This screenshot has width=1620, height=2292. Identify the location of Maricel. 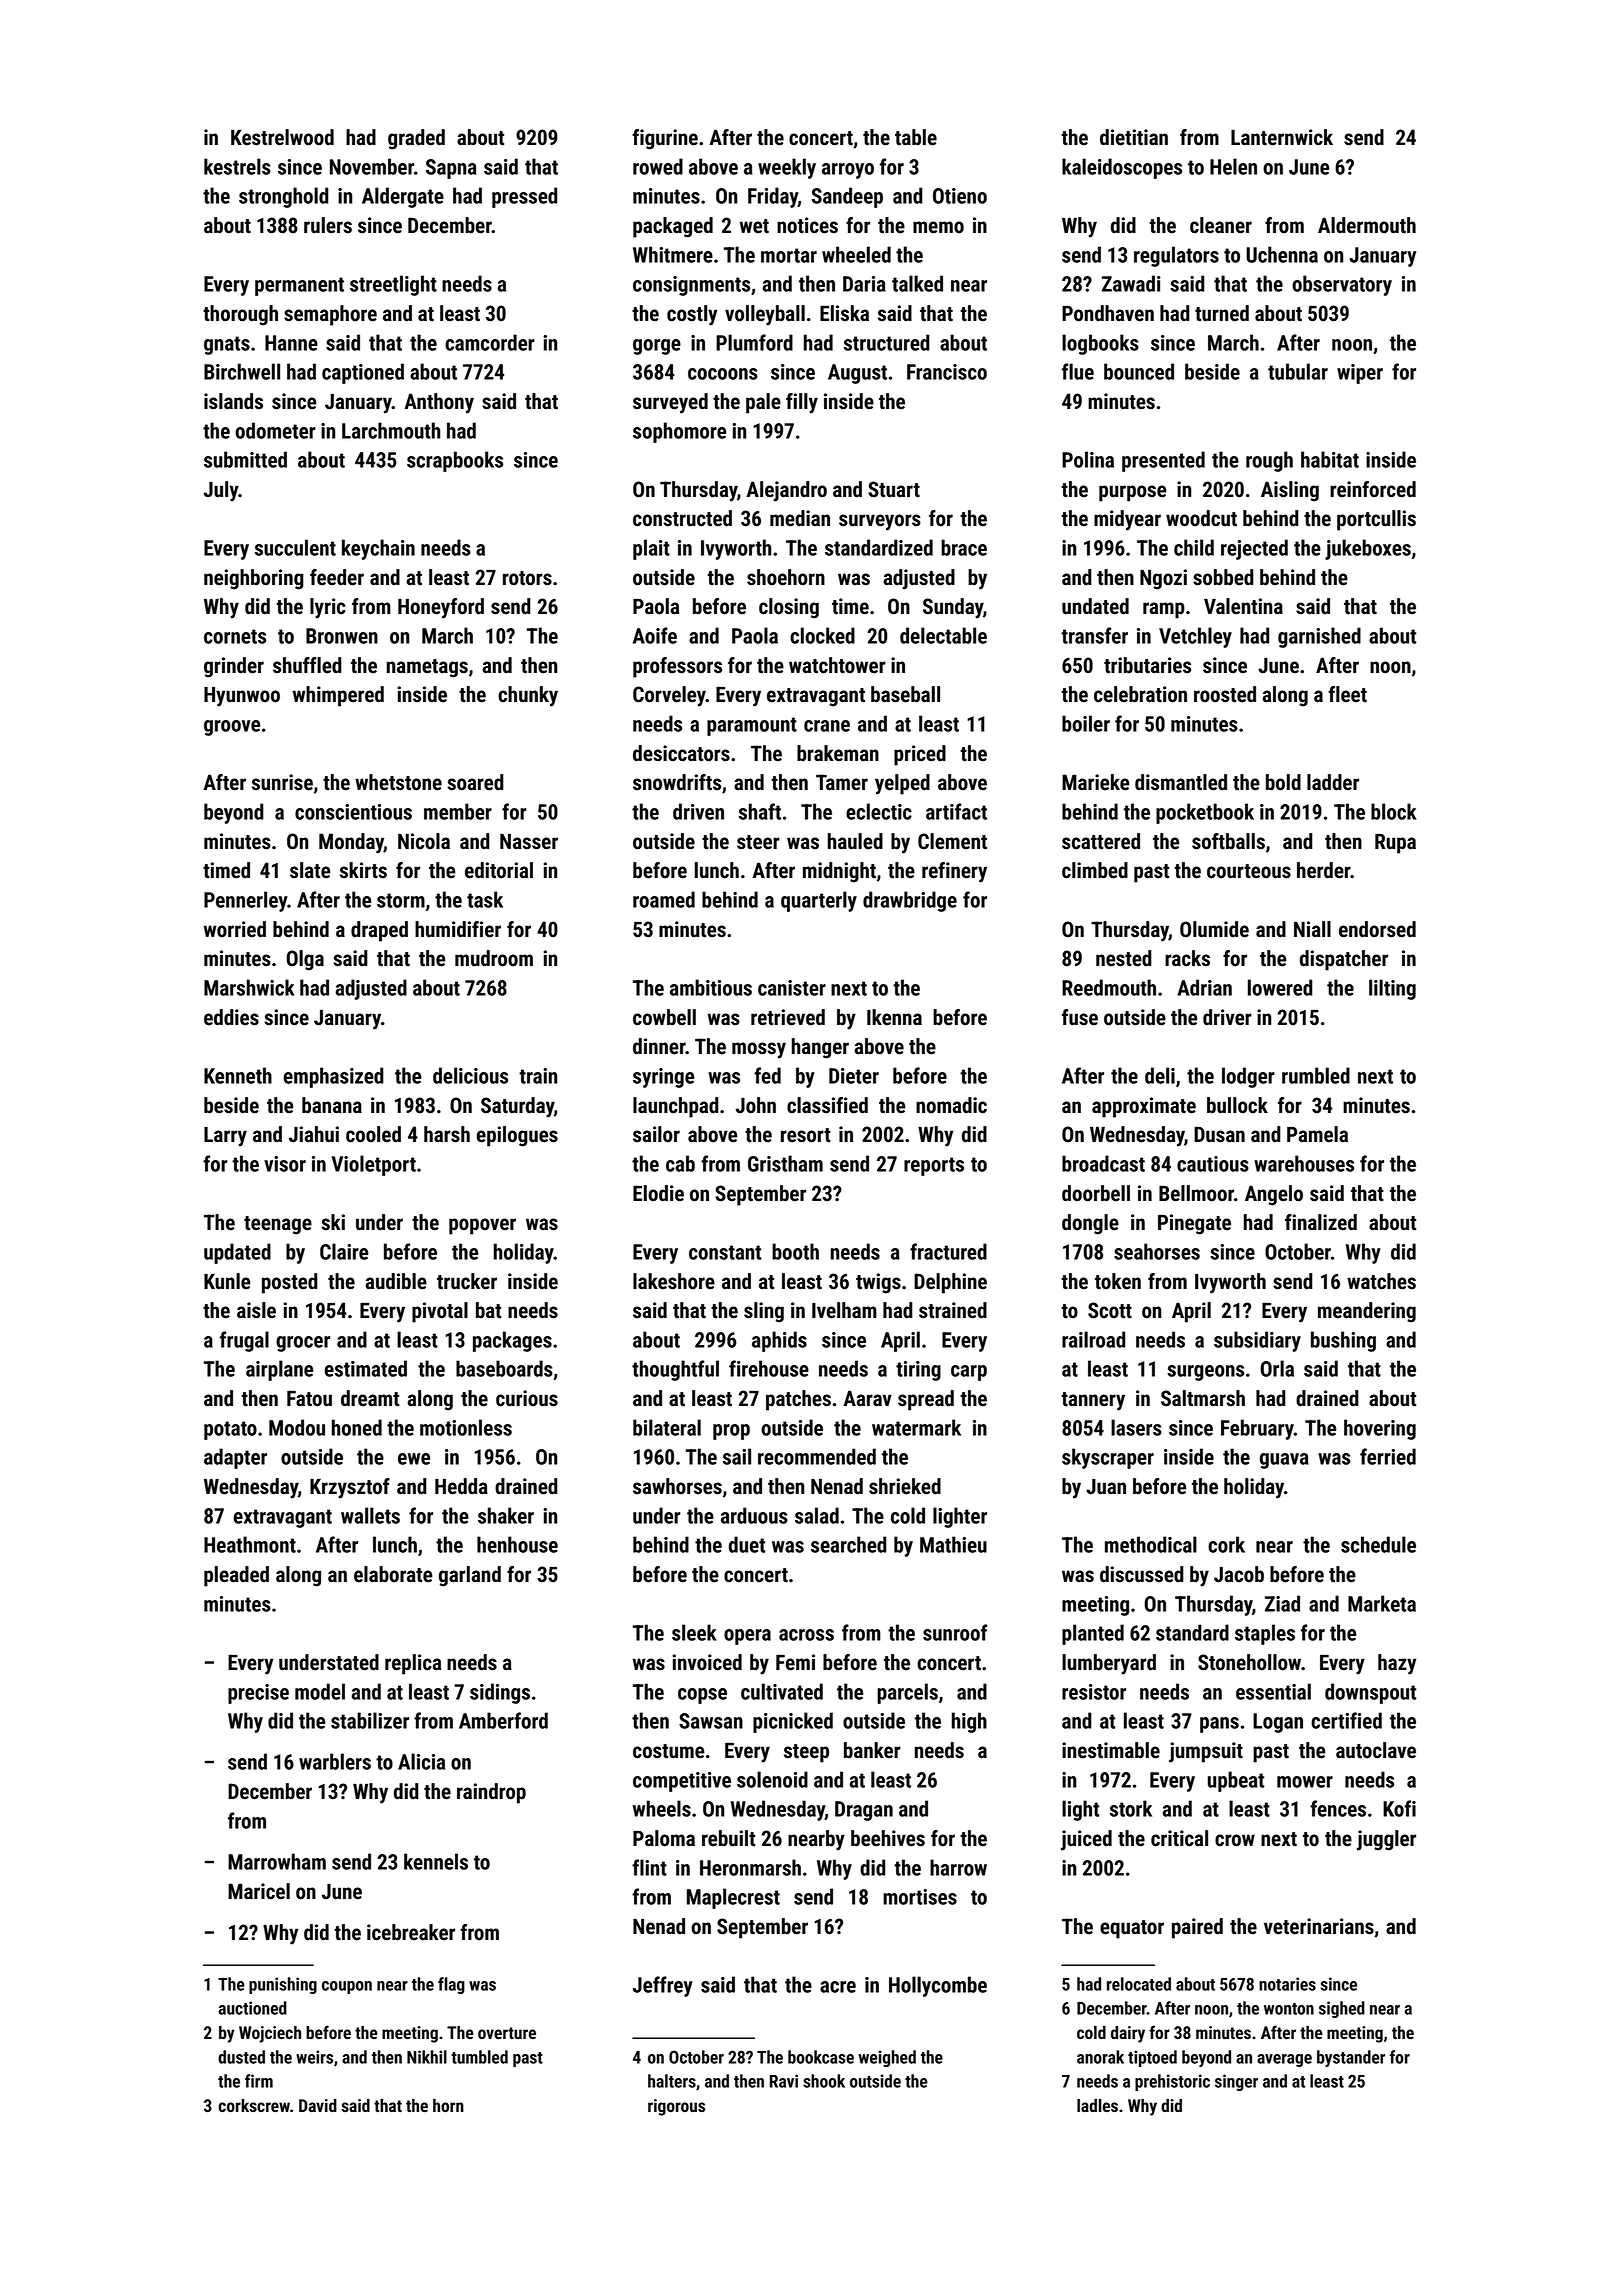
(259, 1891).
